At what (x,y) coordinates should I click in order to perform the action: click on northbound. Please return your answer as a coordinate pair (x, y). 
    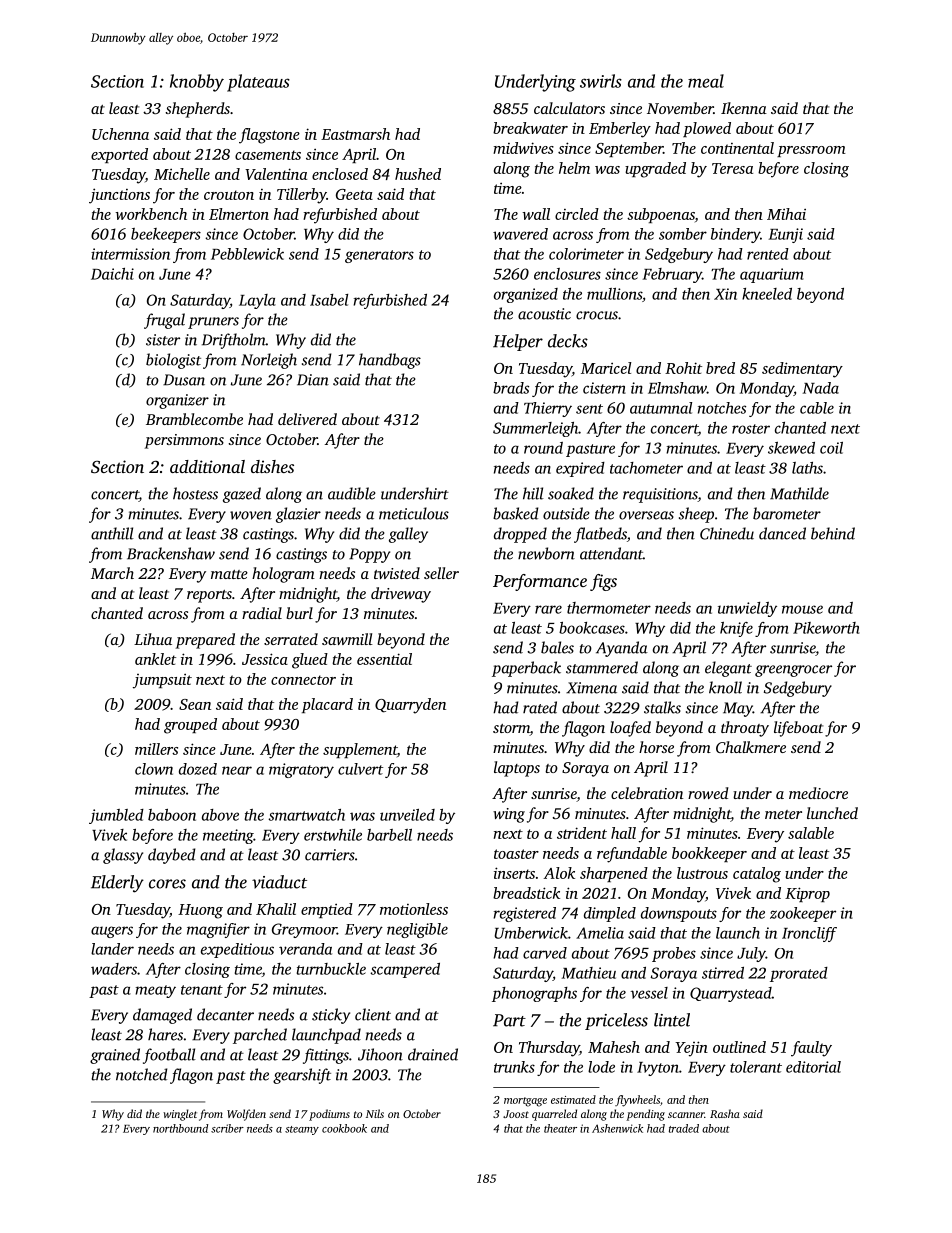
    Looking at the image, I should click on (180, 1128).
